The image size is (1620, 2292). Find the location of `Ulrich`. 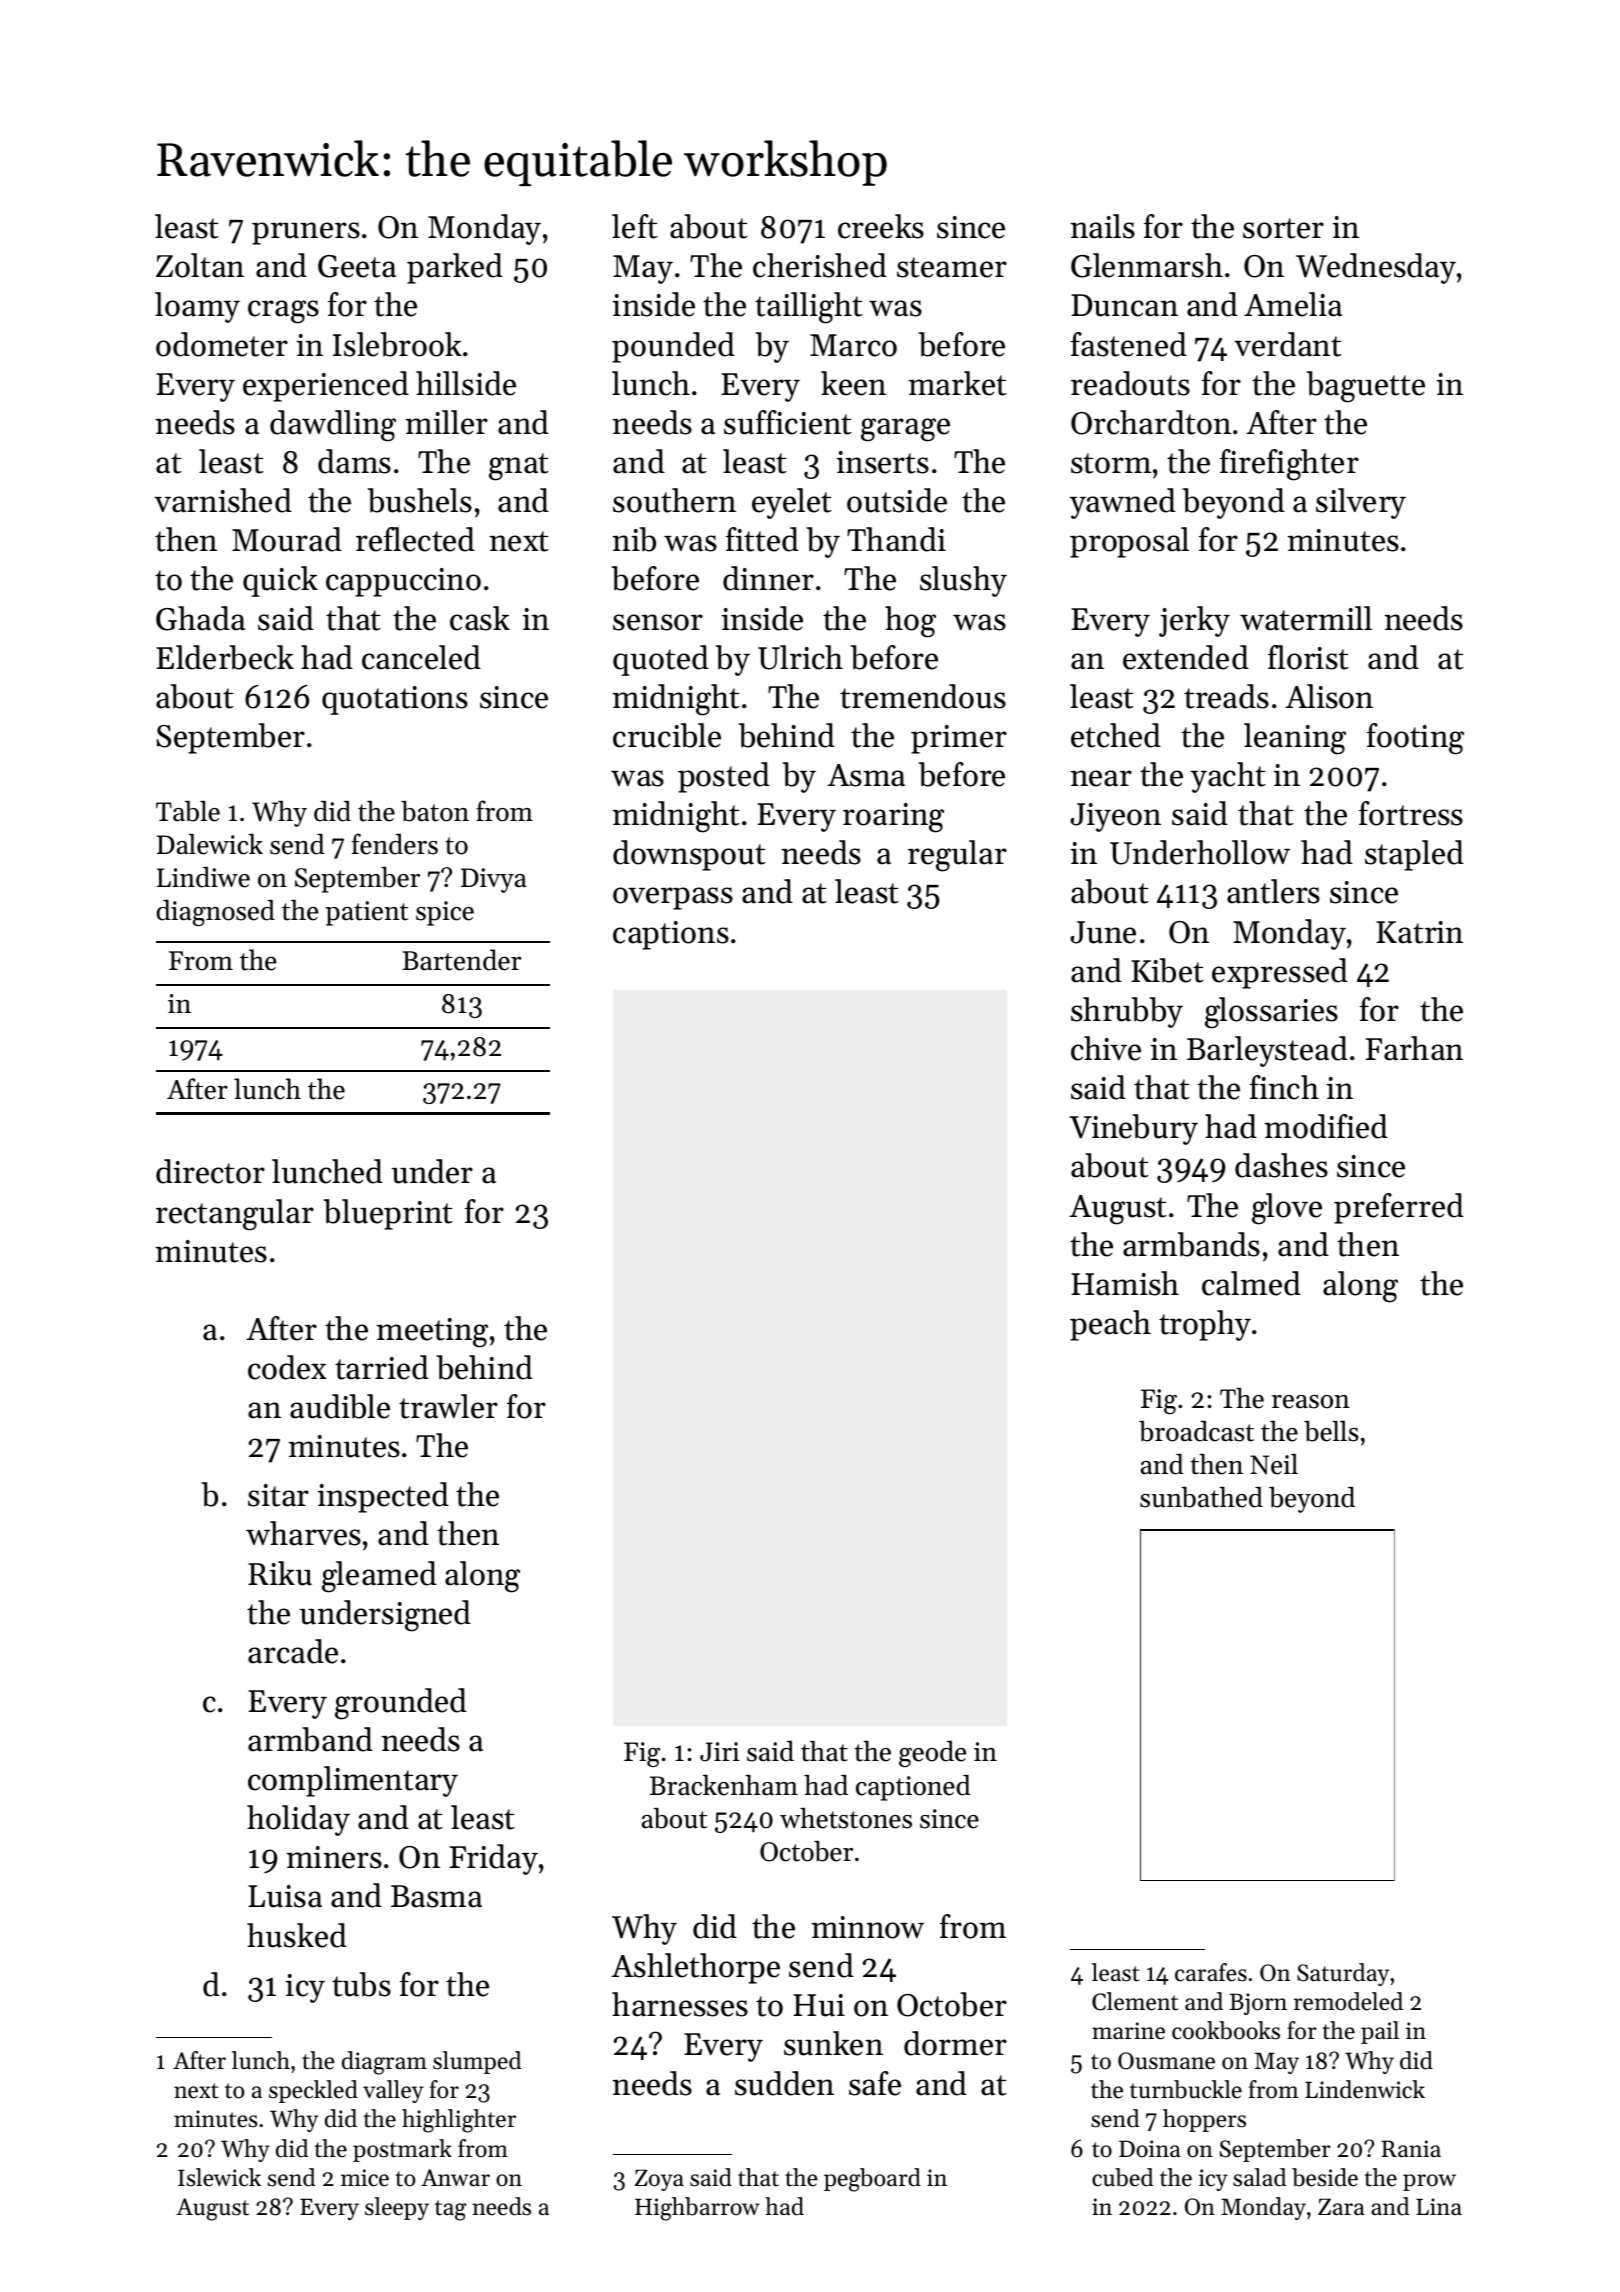

Ulrich is located at coordinates (800, 657).
